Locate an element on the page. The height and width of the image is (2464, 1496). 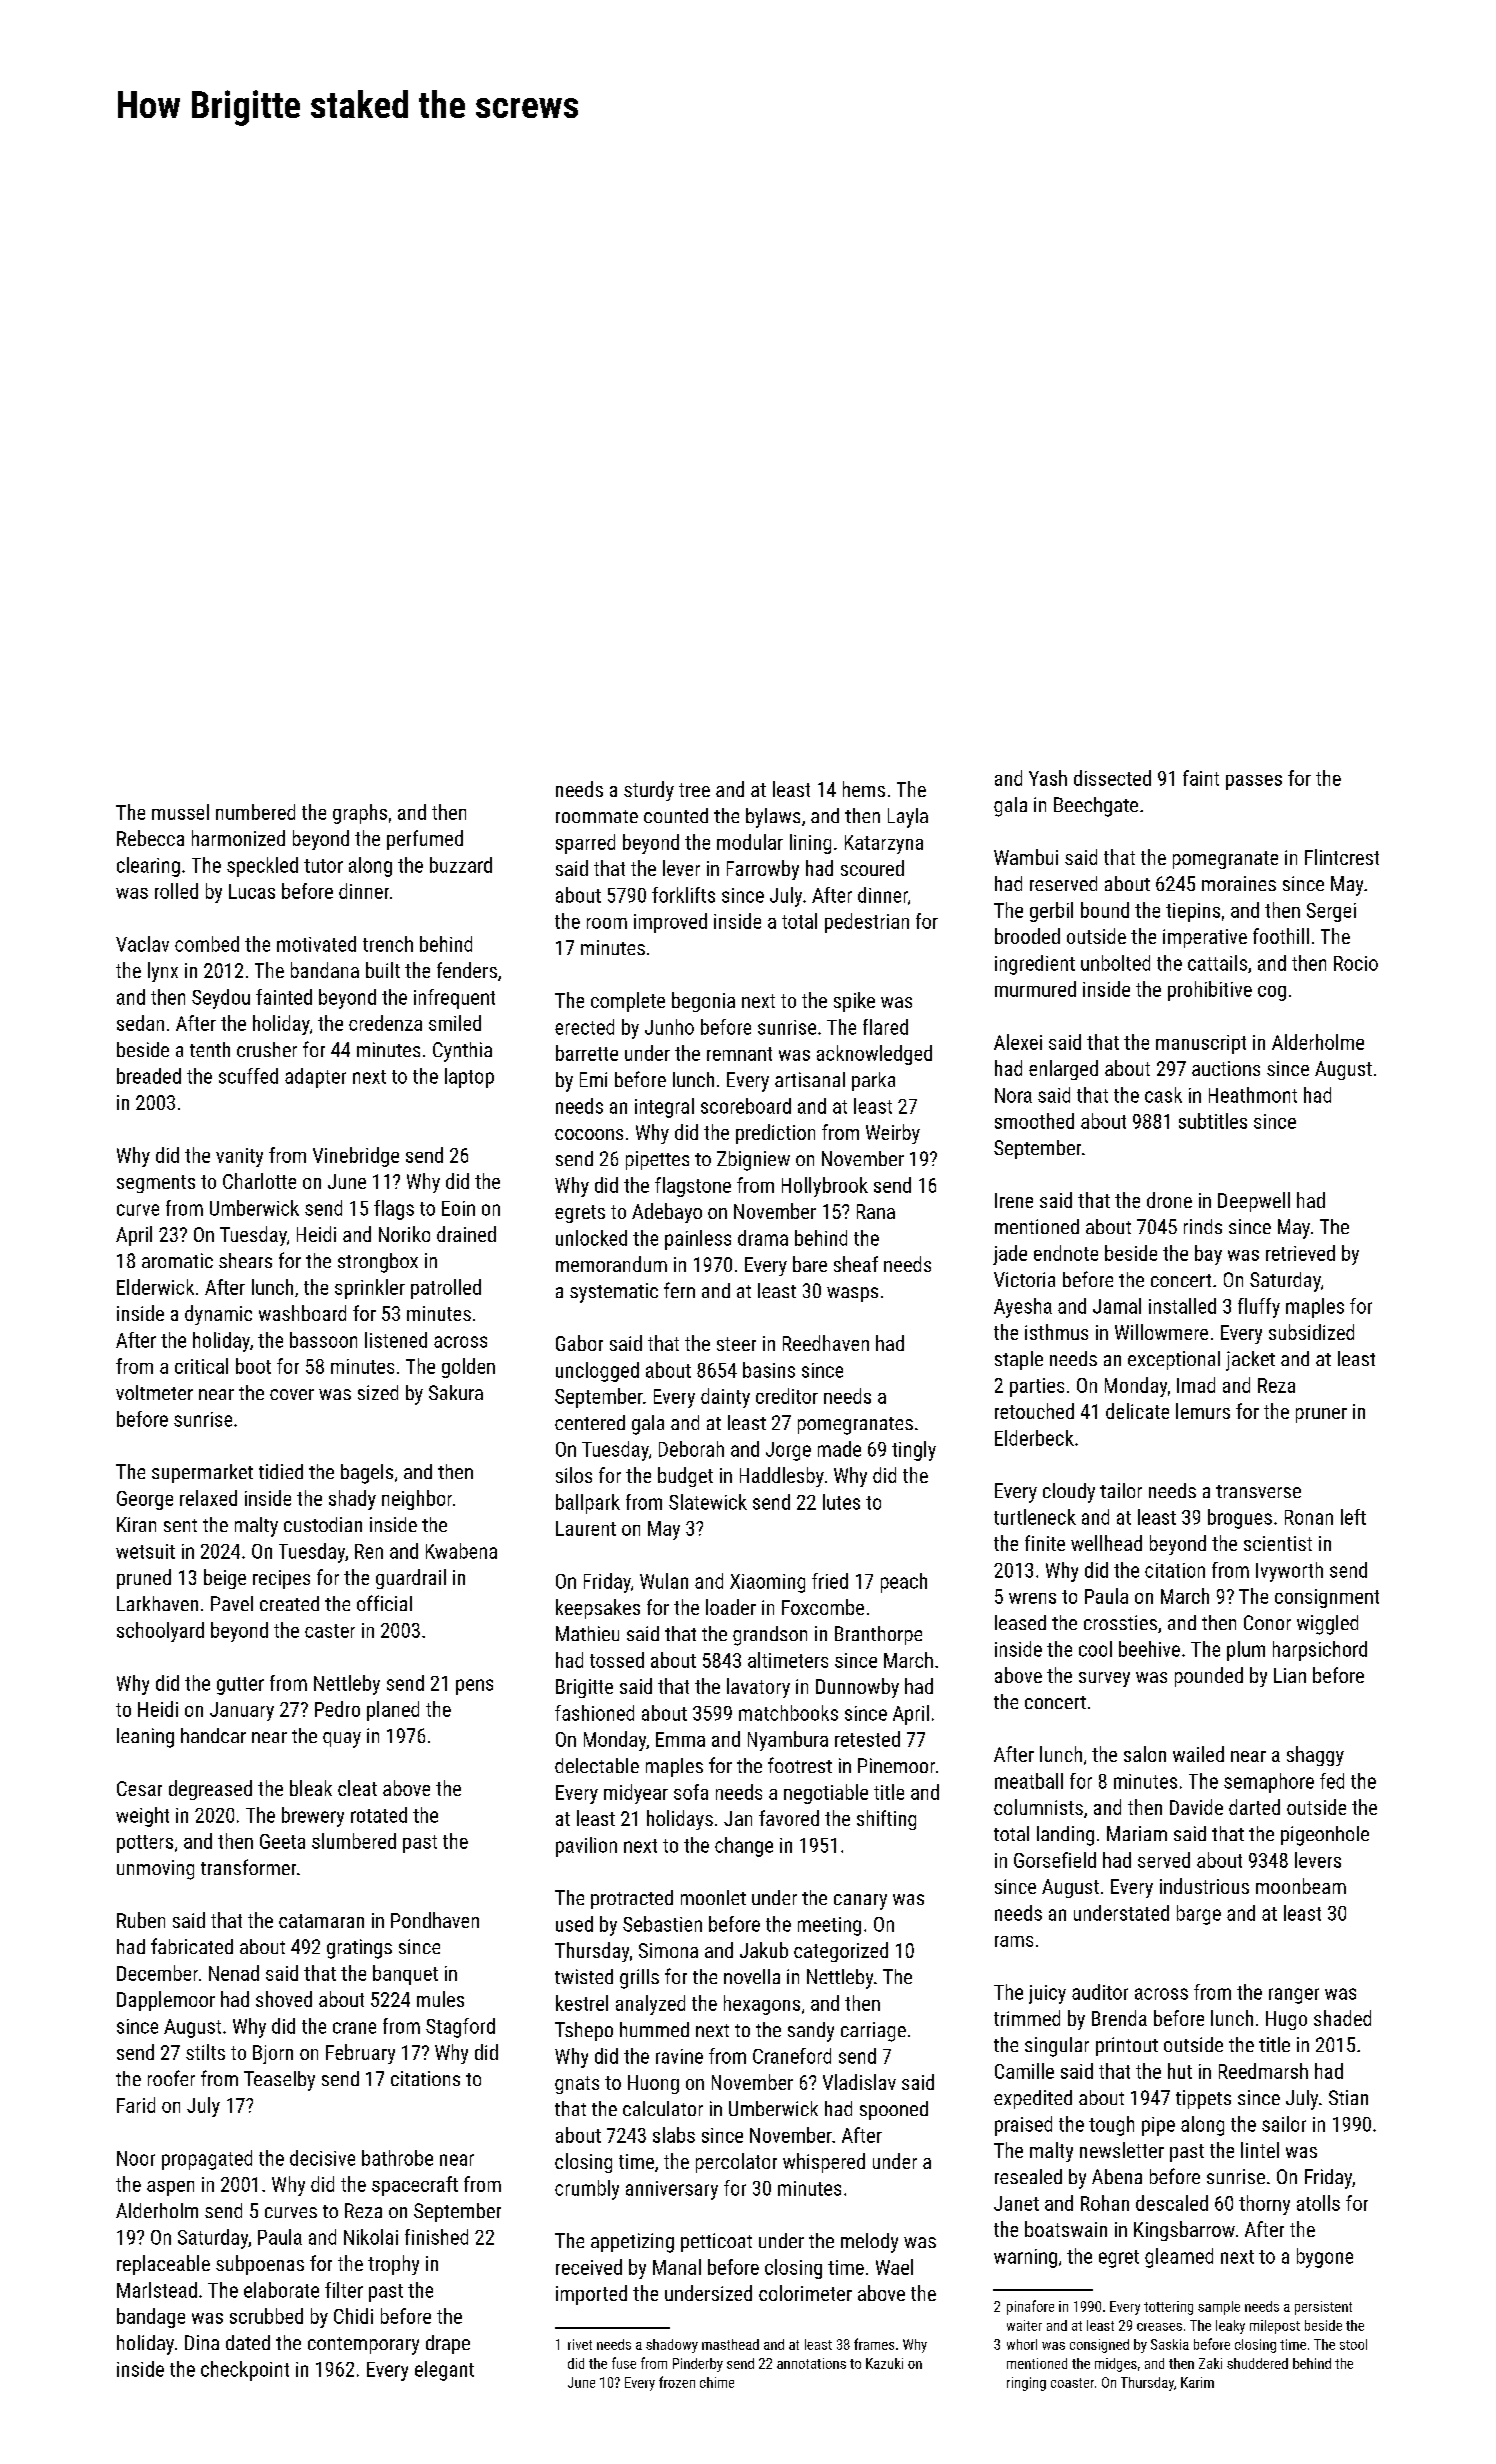
tree is located at coordinates (694, 790).
